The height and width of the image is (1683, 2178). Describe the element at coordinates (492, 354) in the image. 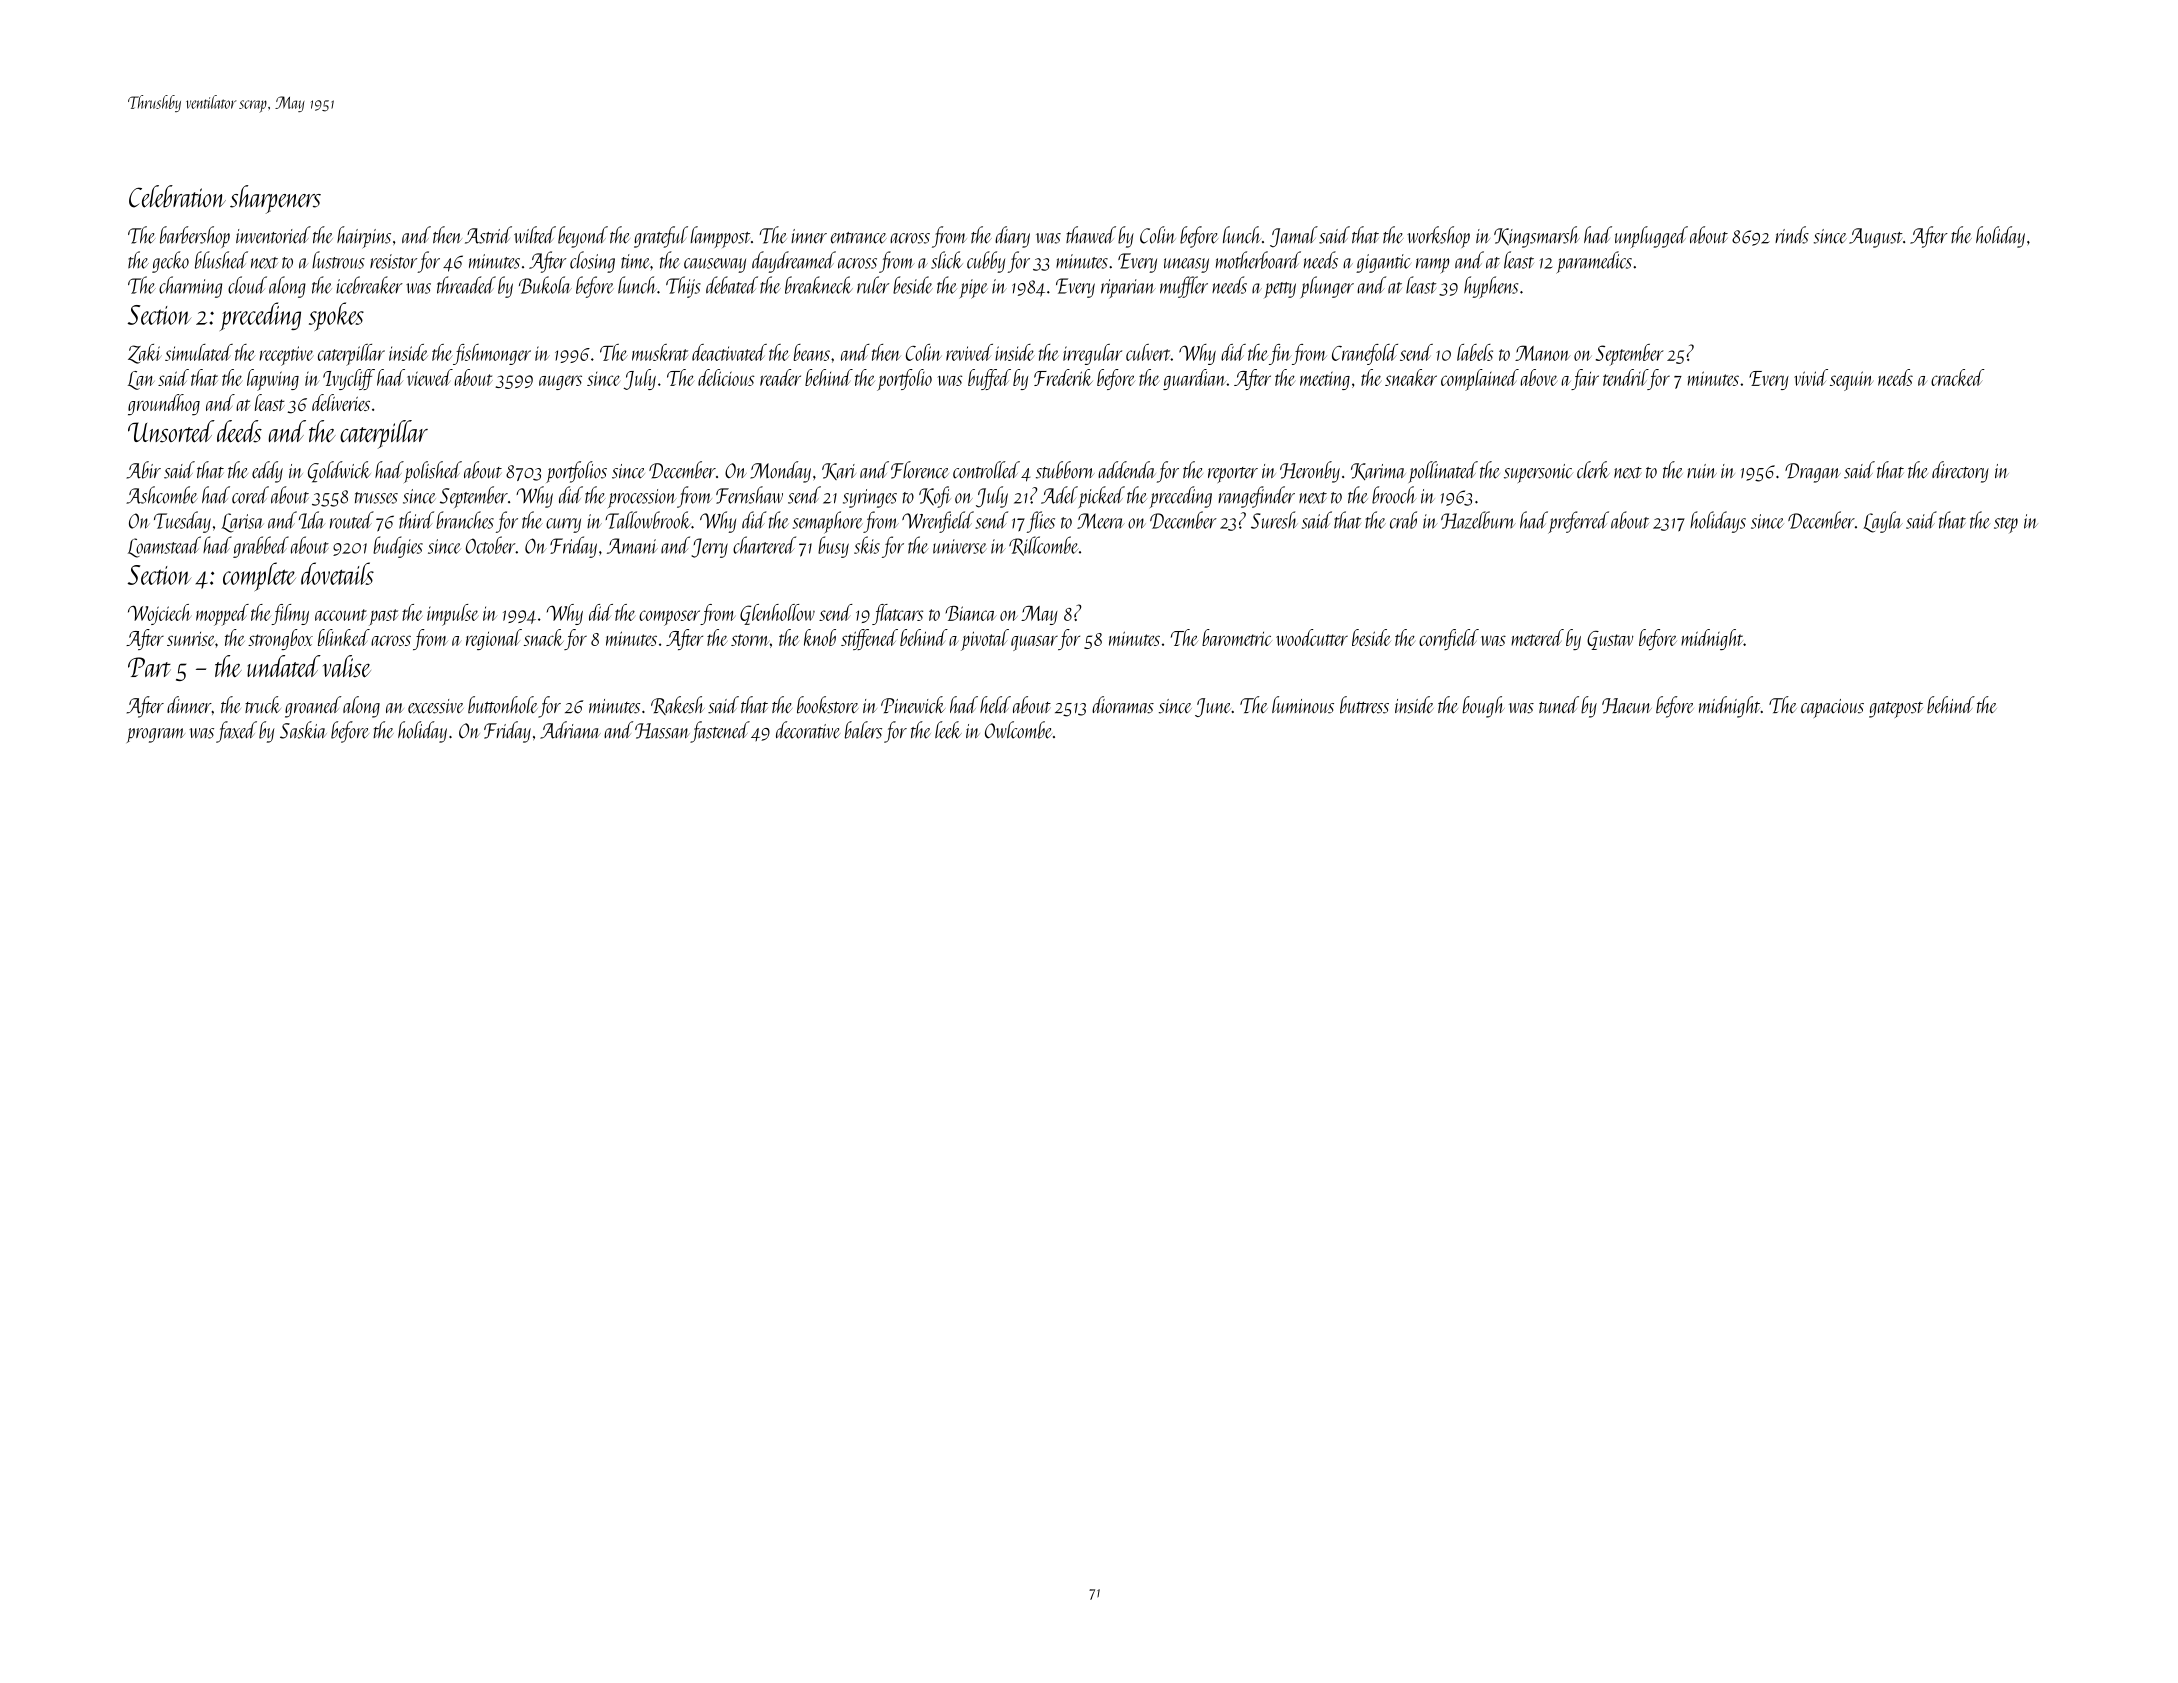

I see `fishmonger` at that location.
